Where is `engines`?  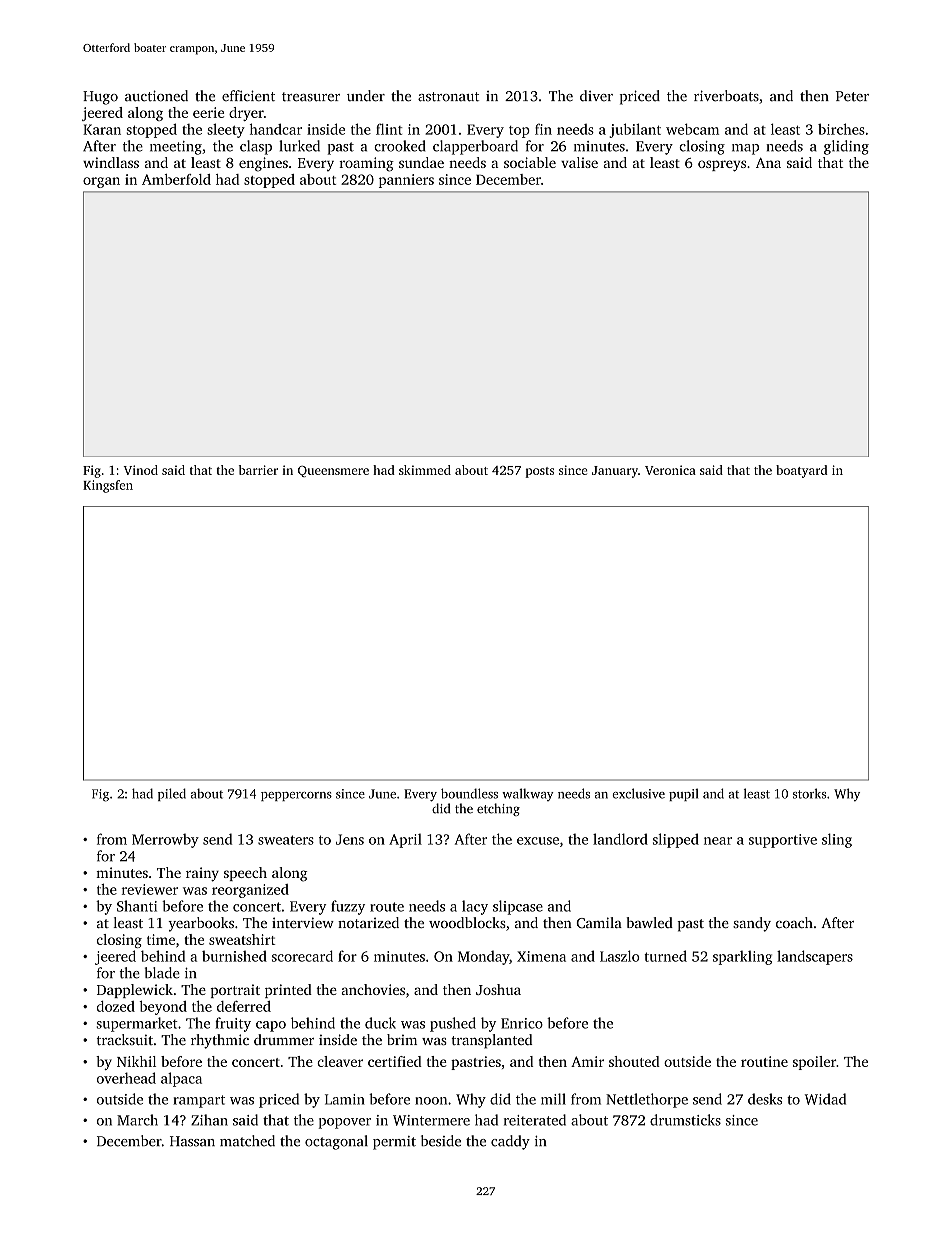
engines is located at coordinates (263, 164).
